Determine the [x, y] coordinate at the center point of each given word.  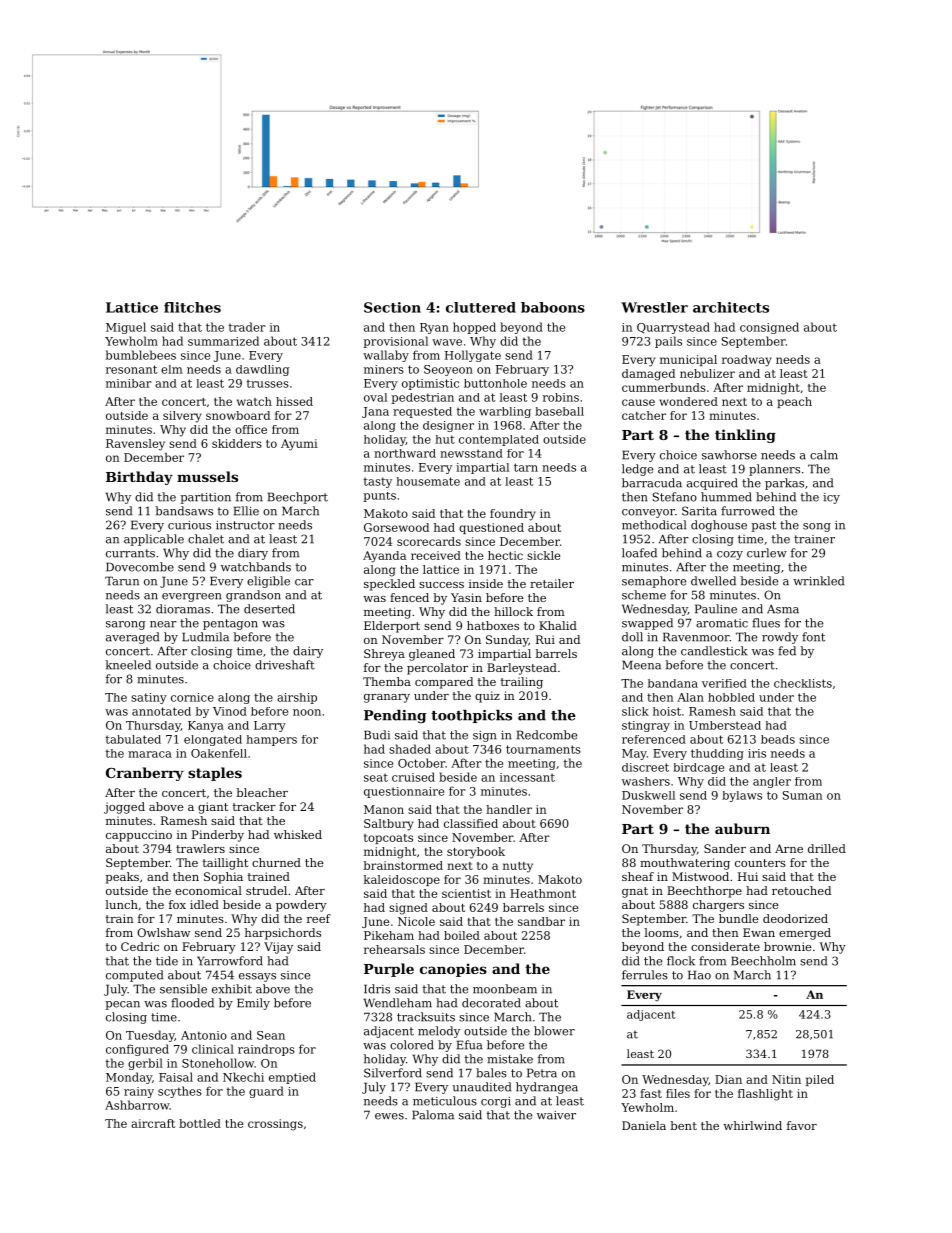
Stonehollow [218, 1063]
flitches [192, 307]
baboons [553, 307]
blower [554, 1031]
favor [802, 1125]
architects [731, 307]
